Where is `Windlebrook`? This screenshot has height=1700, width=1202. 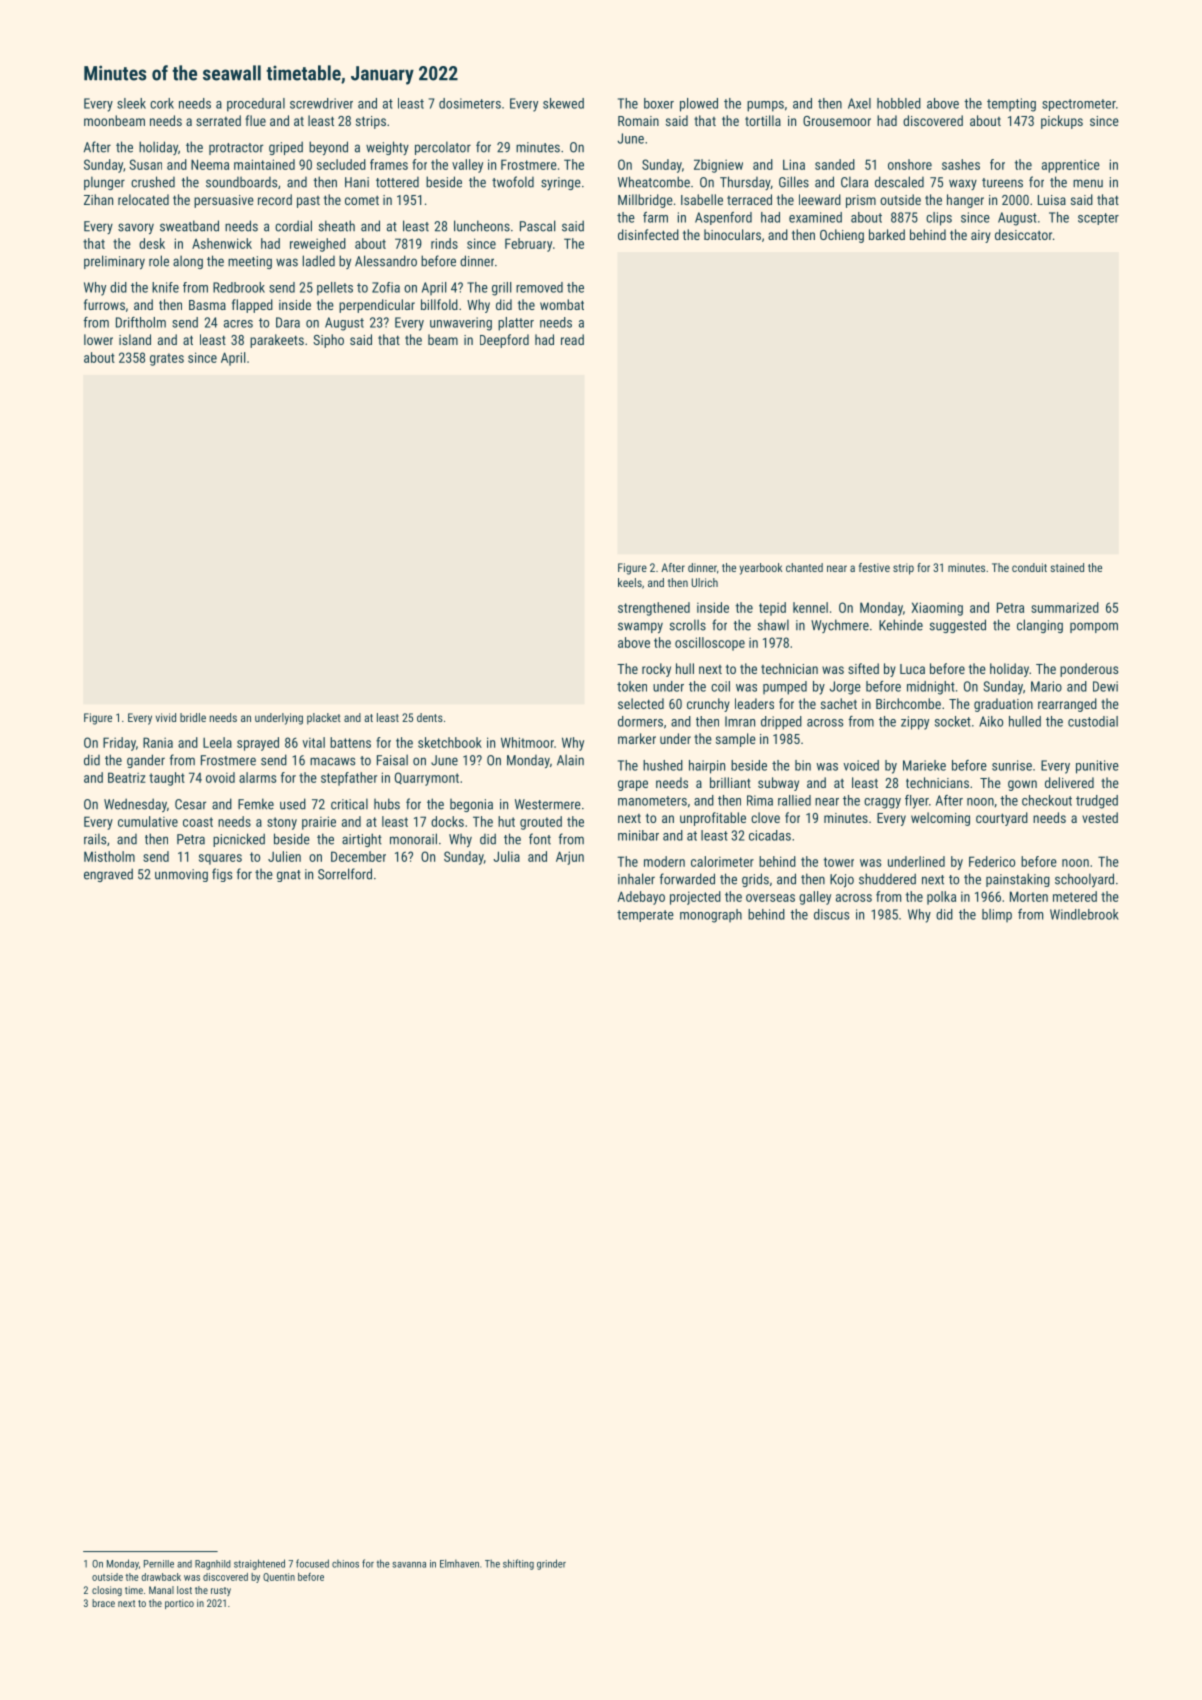
Windlebrook is located at coordinates (1084, 914).
